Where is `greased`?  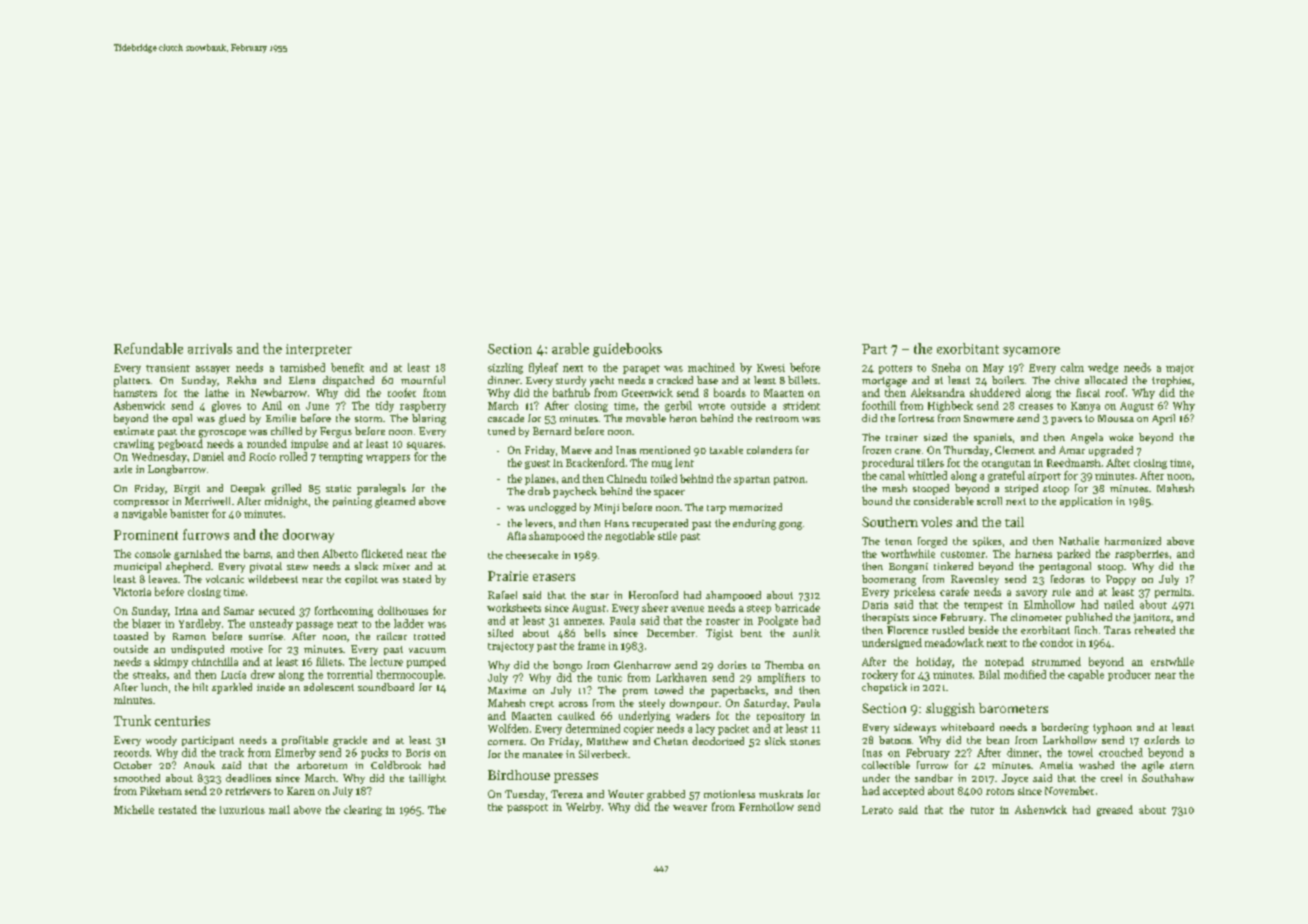 greased is located at coordinates (1115, 810).
